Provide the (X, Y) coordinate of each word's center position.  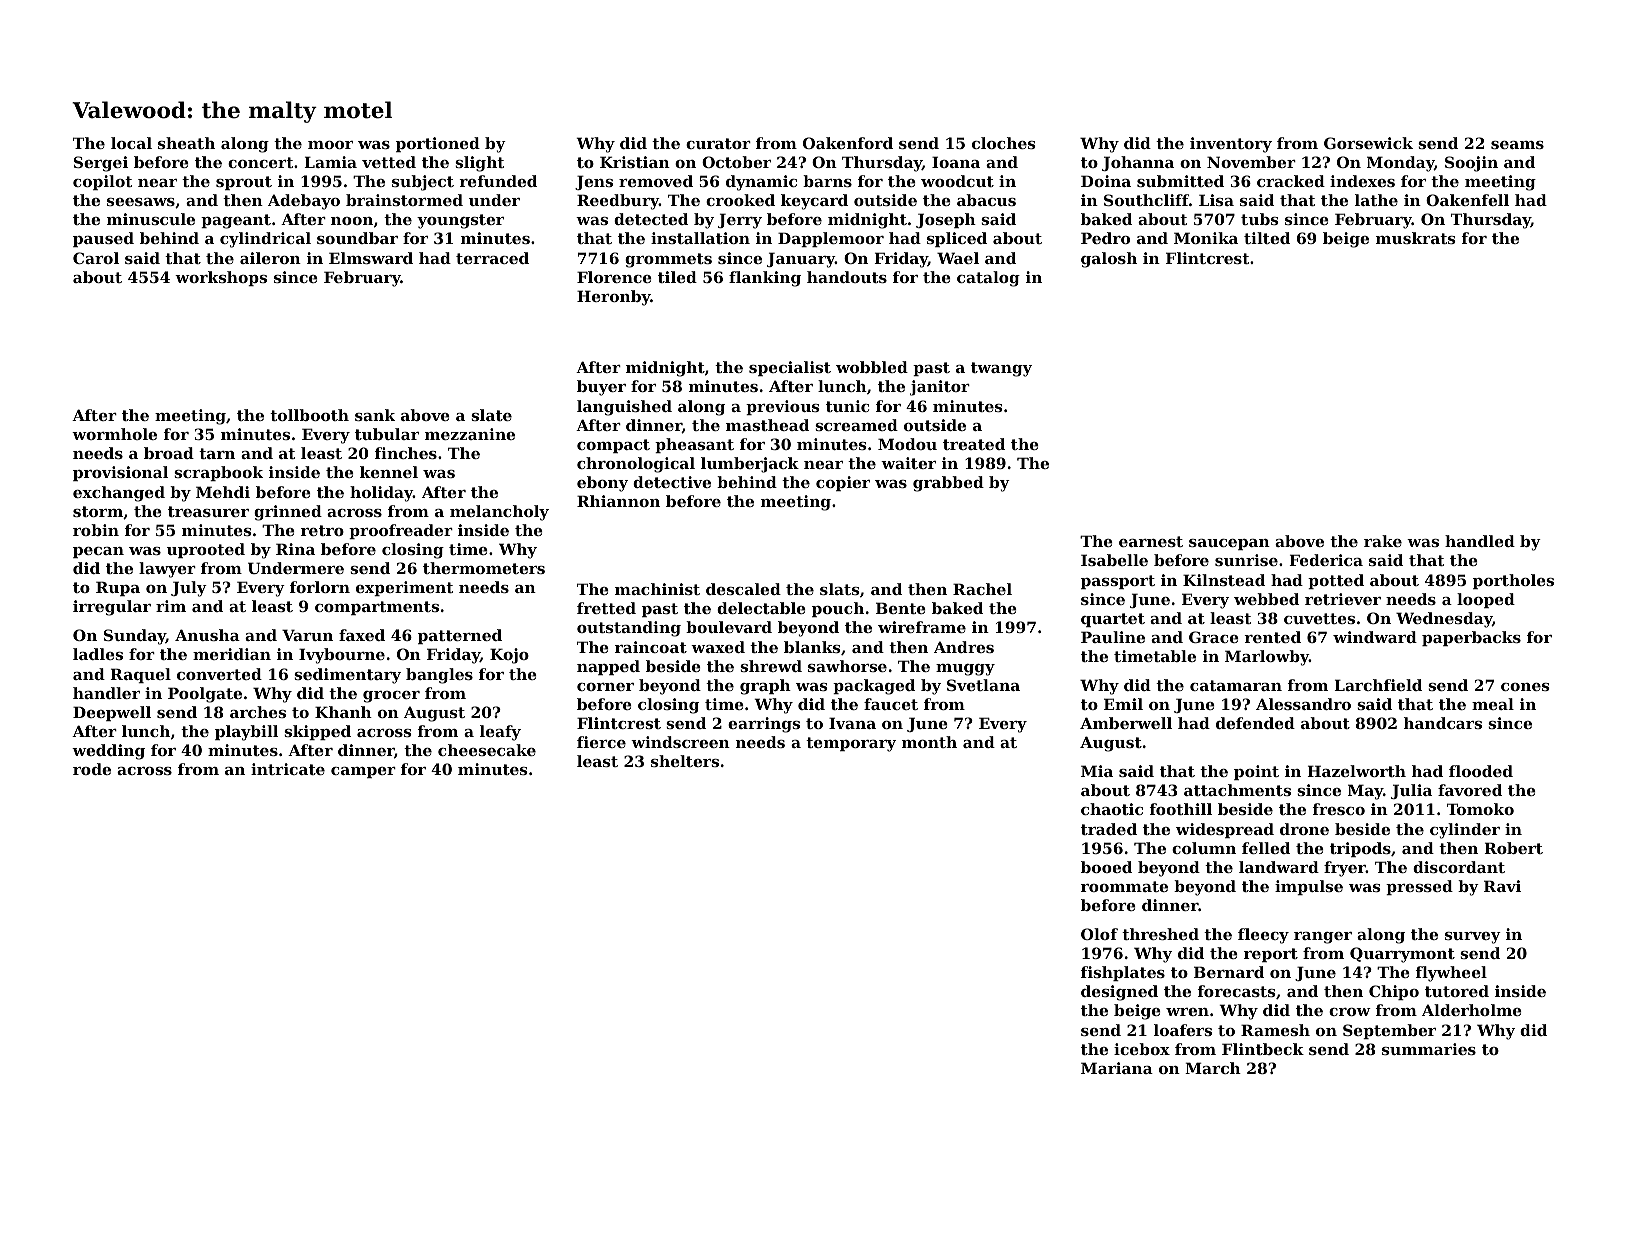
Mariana (1117, 1068)
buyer (601, 388)
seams (1517, 145)
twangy (1001, 369)
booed (1106, 867)
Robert (1513, 848)
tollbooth (309, 415)
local (131, 143)
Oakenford (848, 143)
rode (92, 769)
